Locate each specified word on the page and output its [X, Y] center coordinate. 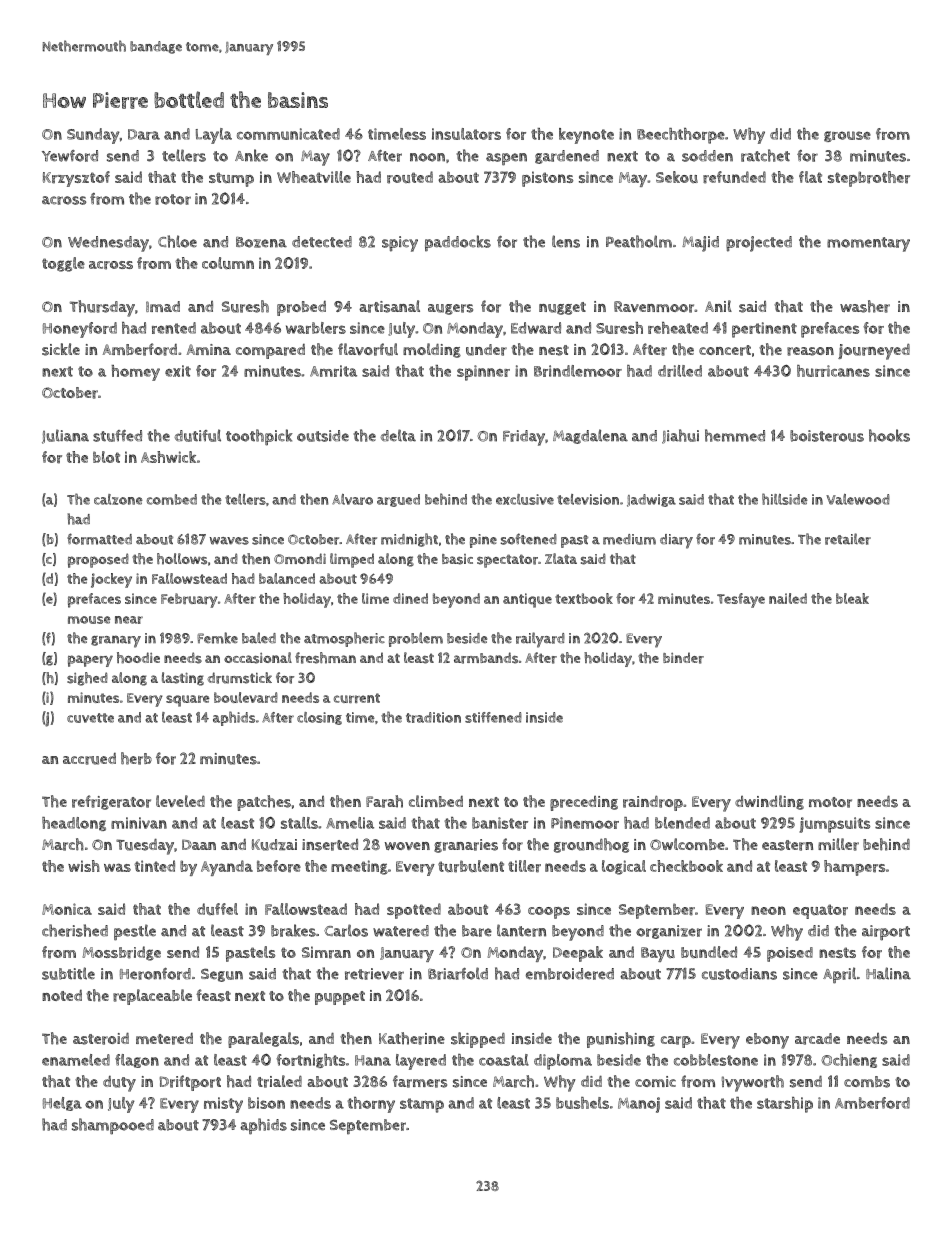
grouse [847, 136]
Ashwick [168, 457]
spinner [483, 373]
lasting [183, 679]
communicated [288, 134]
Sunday [93, 136]
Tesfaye [741, 600]
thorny [371, 1105]
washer [865, 306]
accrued [89, 759]
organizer [669, 932]
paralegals [263, 1040]
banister [500, 823]
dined [410, 598]
